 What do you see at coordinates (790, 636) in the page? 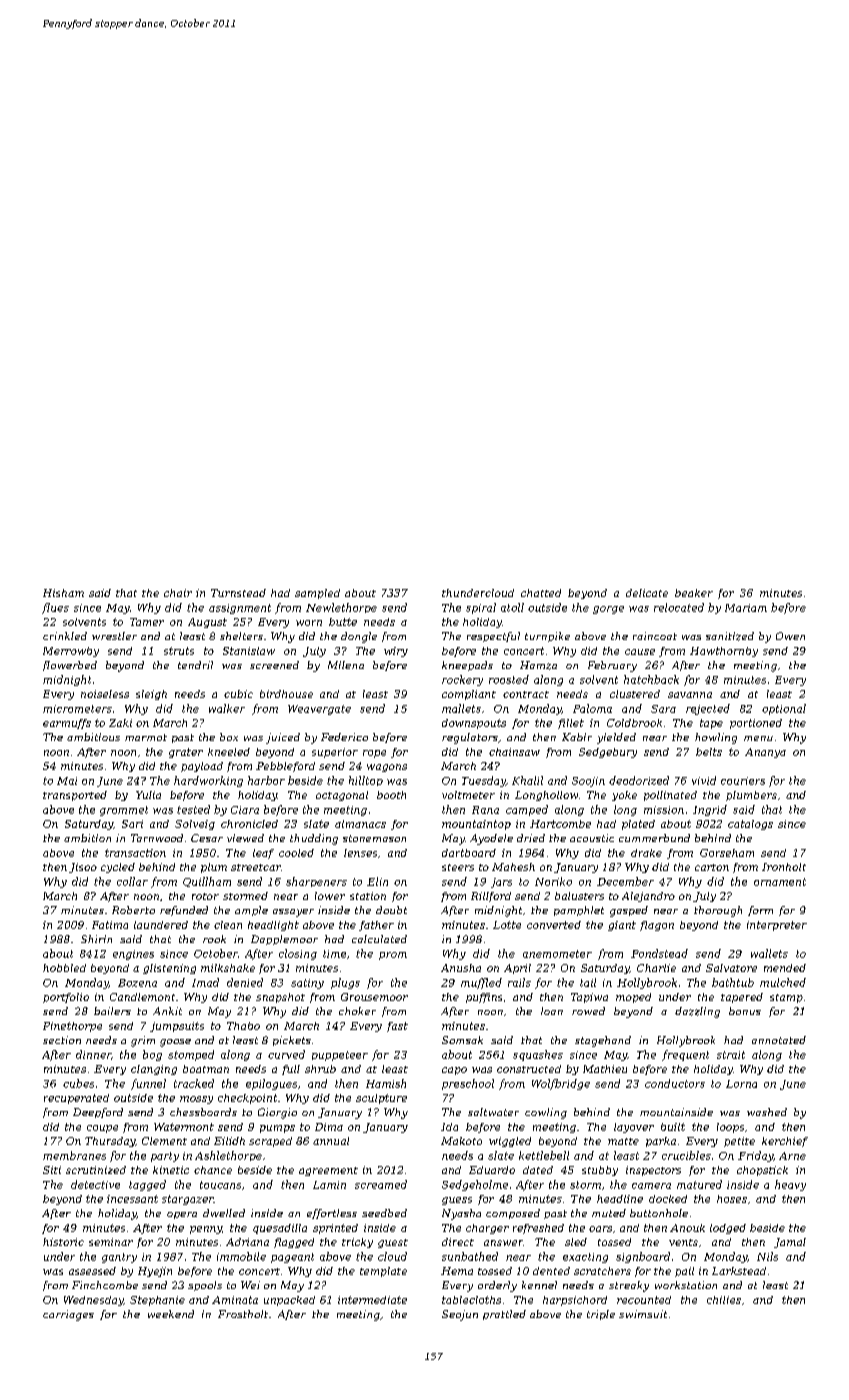
I see `Owen` at bounding box center [790, 636].
